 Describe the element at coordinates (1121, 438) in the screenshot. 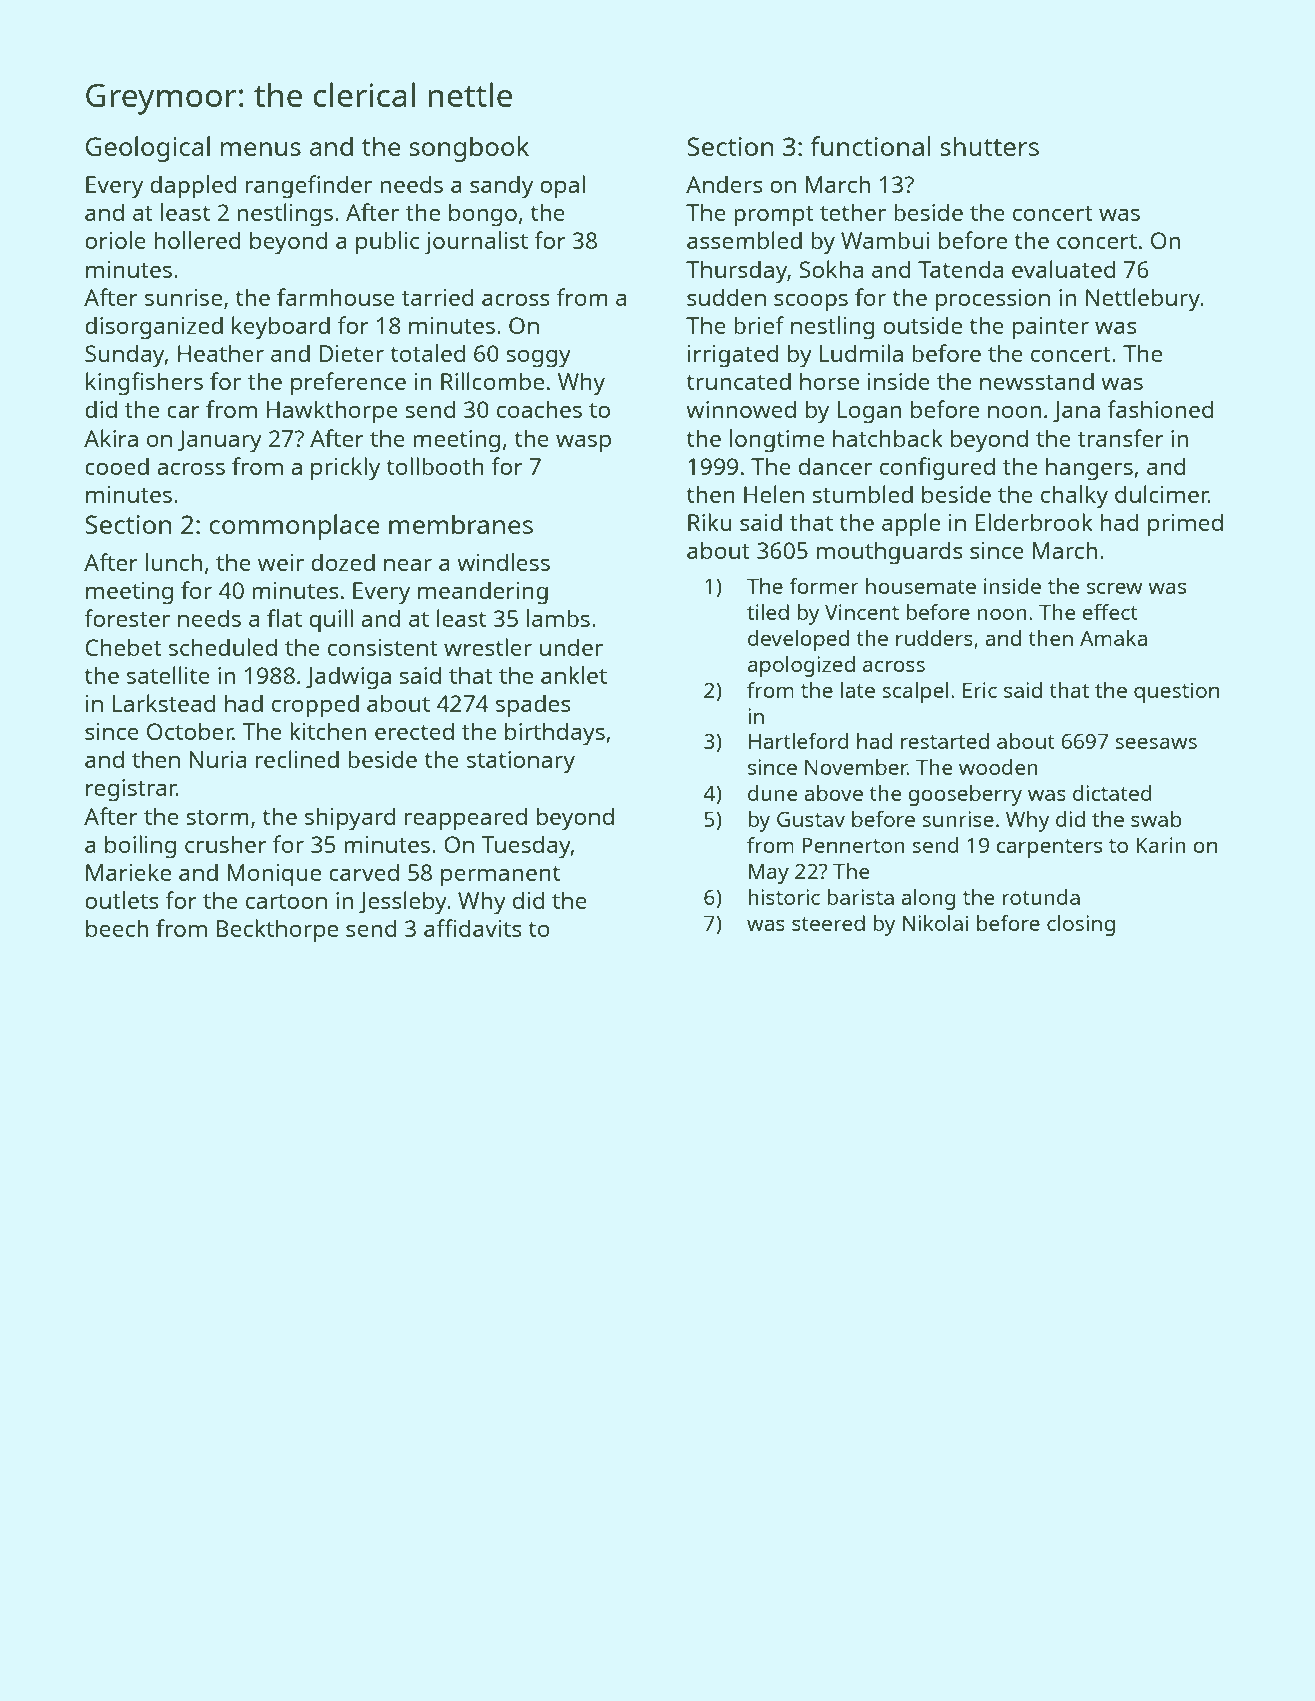

I see `transfer` at that location.
